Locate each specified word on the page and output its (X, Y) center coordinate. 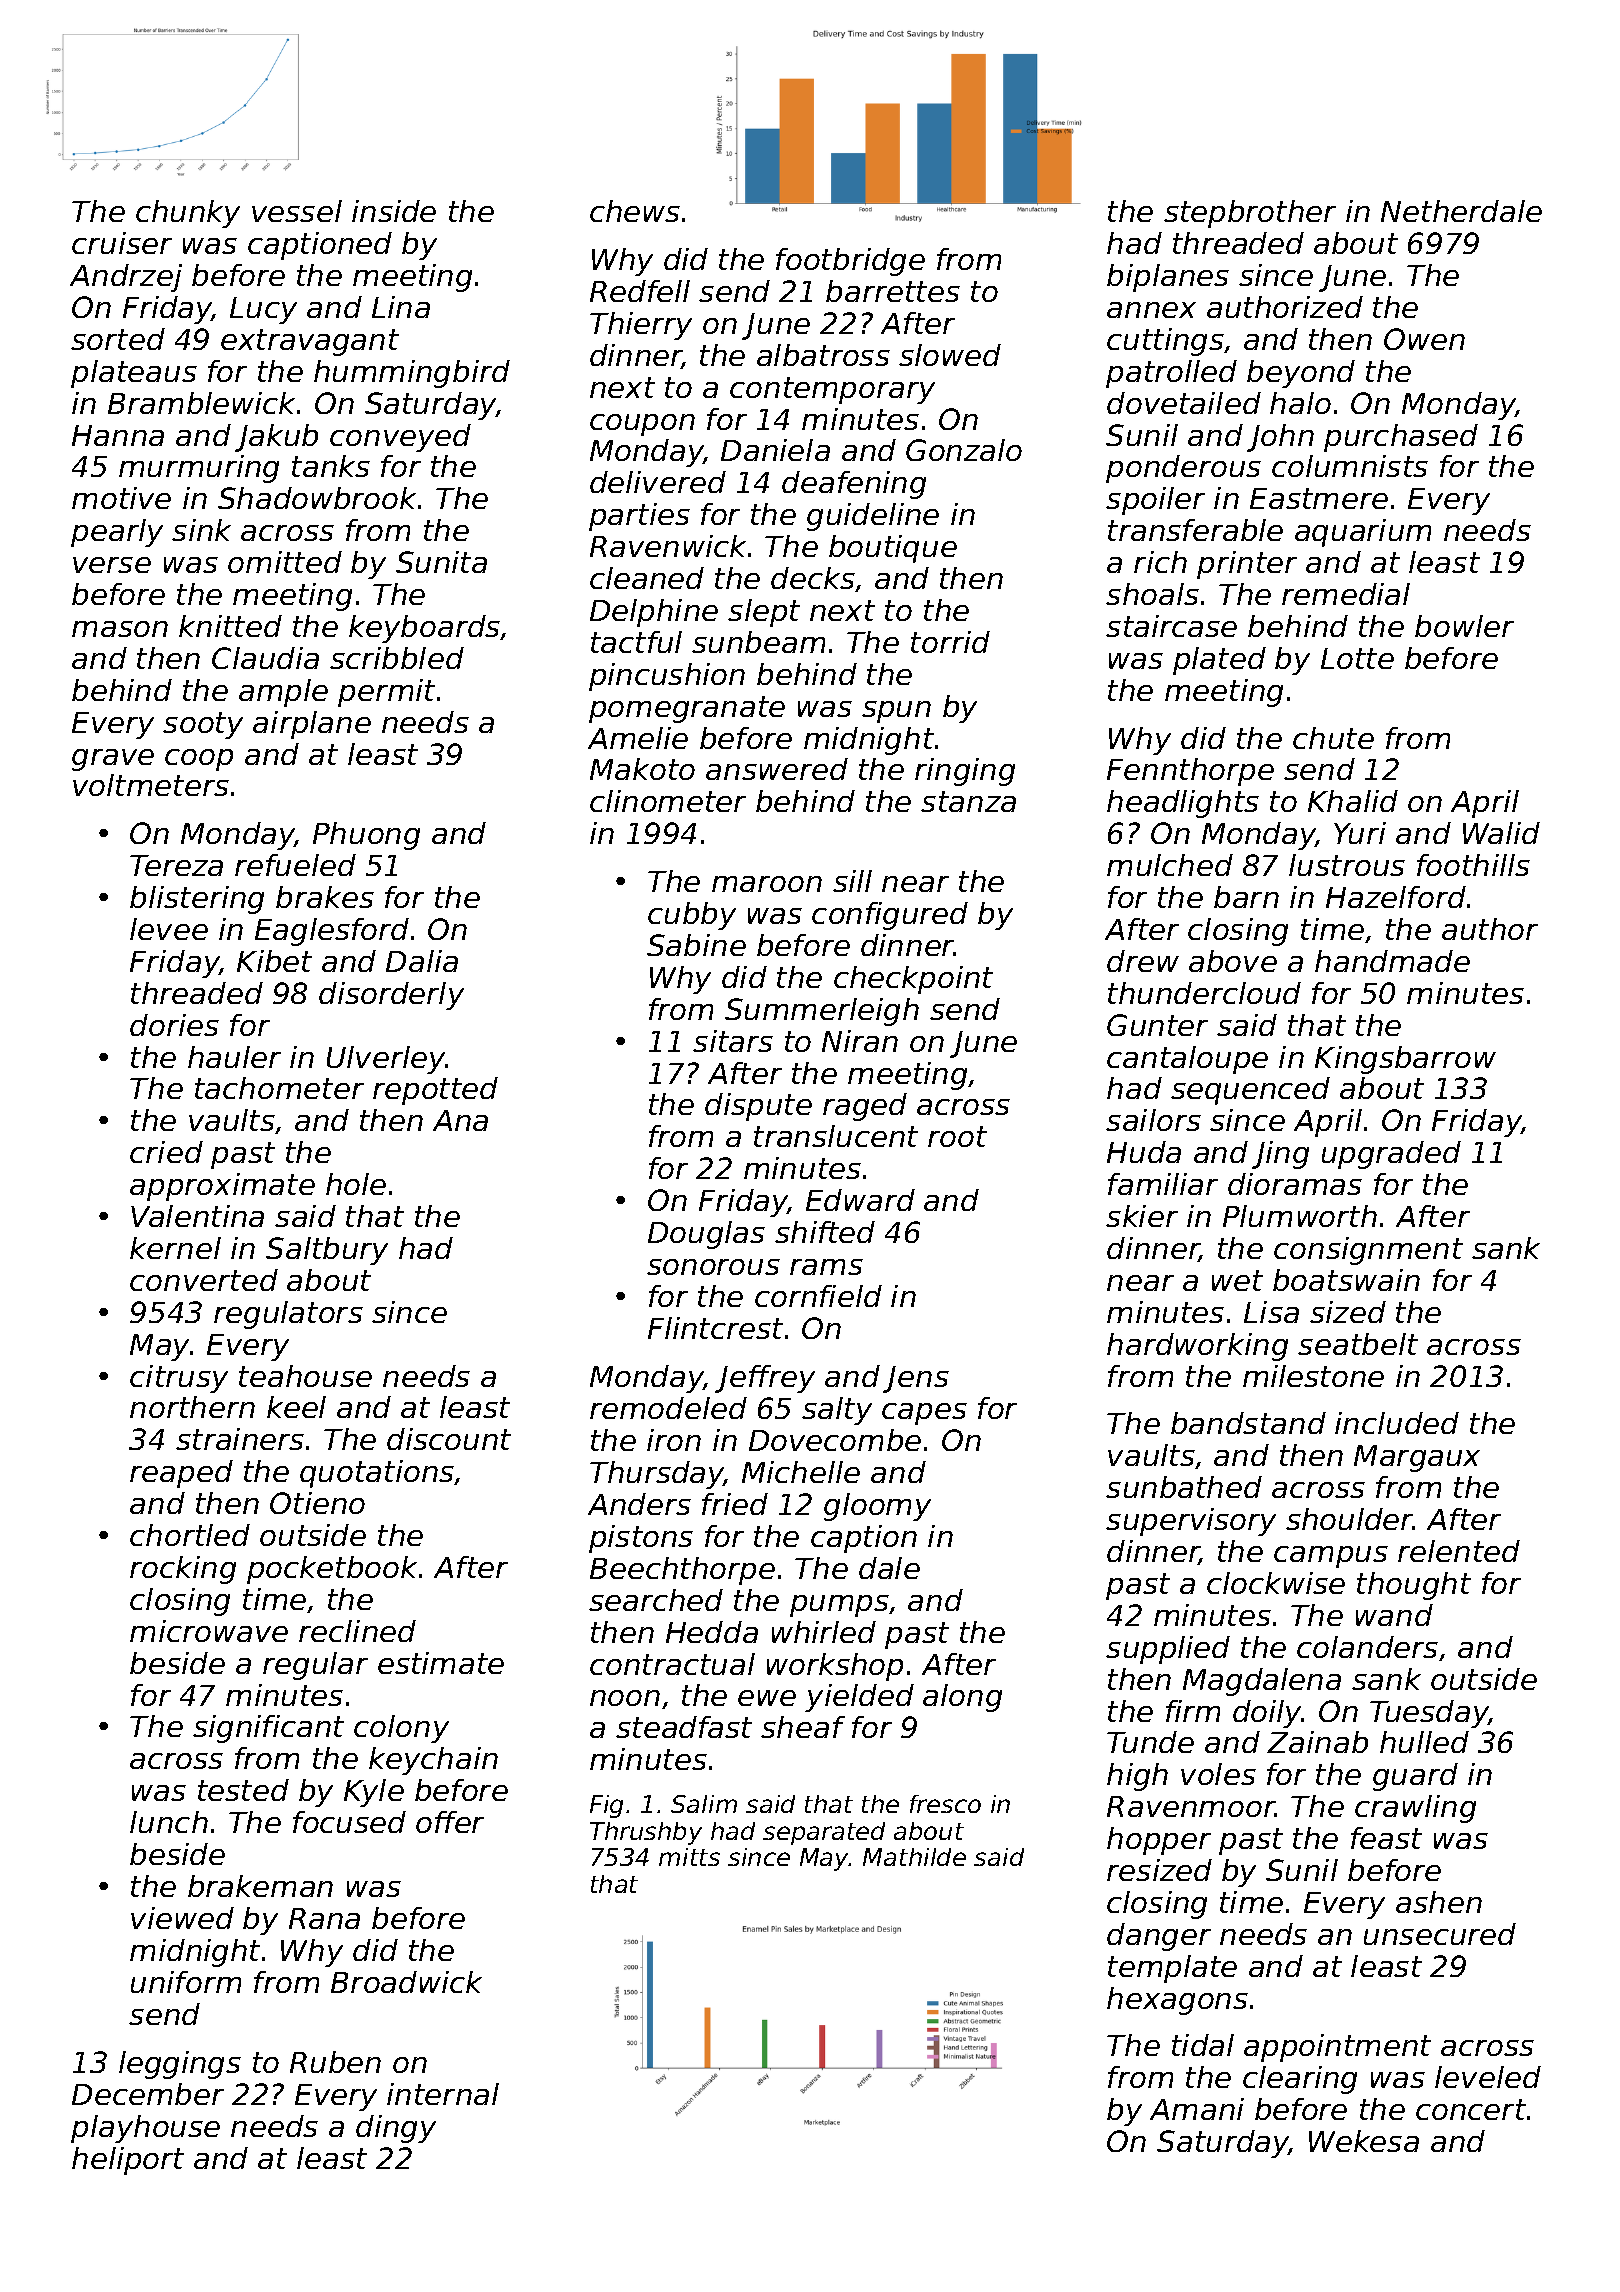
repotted (435, 1091)
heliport (128, 2161)
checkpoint (913, 980)
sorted (118, 339)
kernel (175, 1248)
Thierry (641, 326)
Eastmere (1319, 498)
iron (674, 1440)
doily (1267, 1714)
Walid (1501, 833)
